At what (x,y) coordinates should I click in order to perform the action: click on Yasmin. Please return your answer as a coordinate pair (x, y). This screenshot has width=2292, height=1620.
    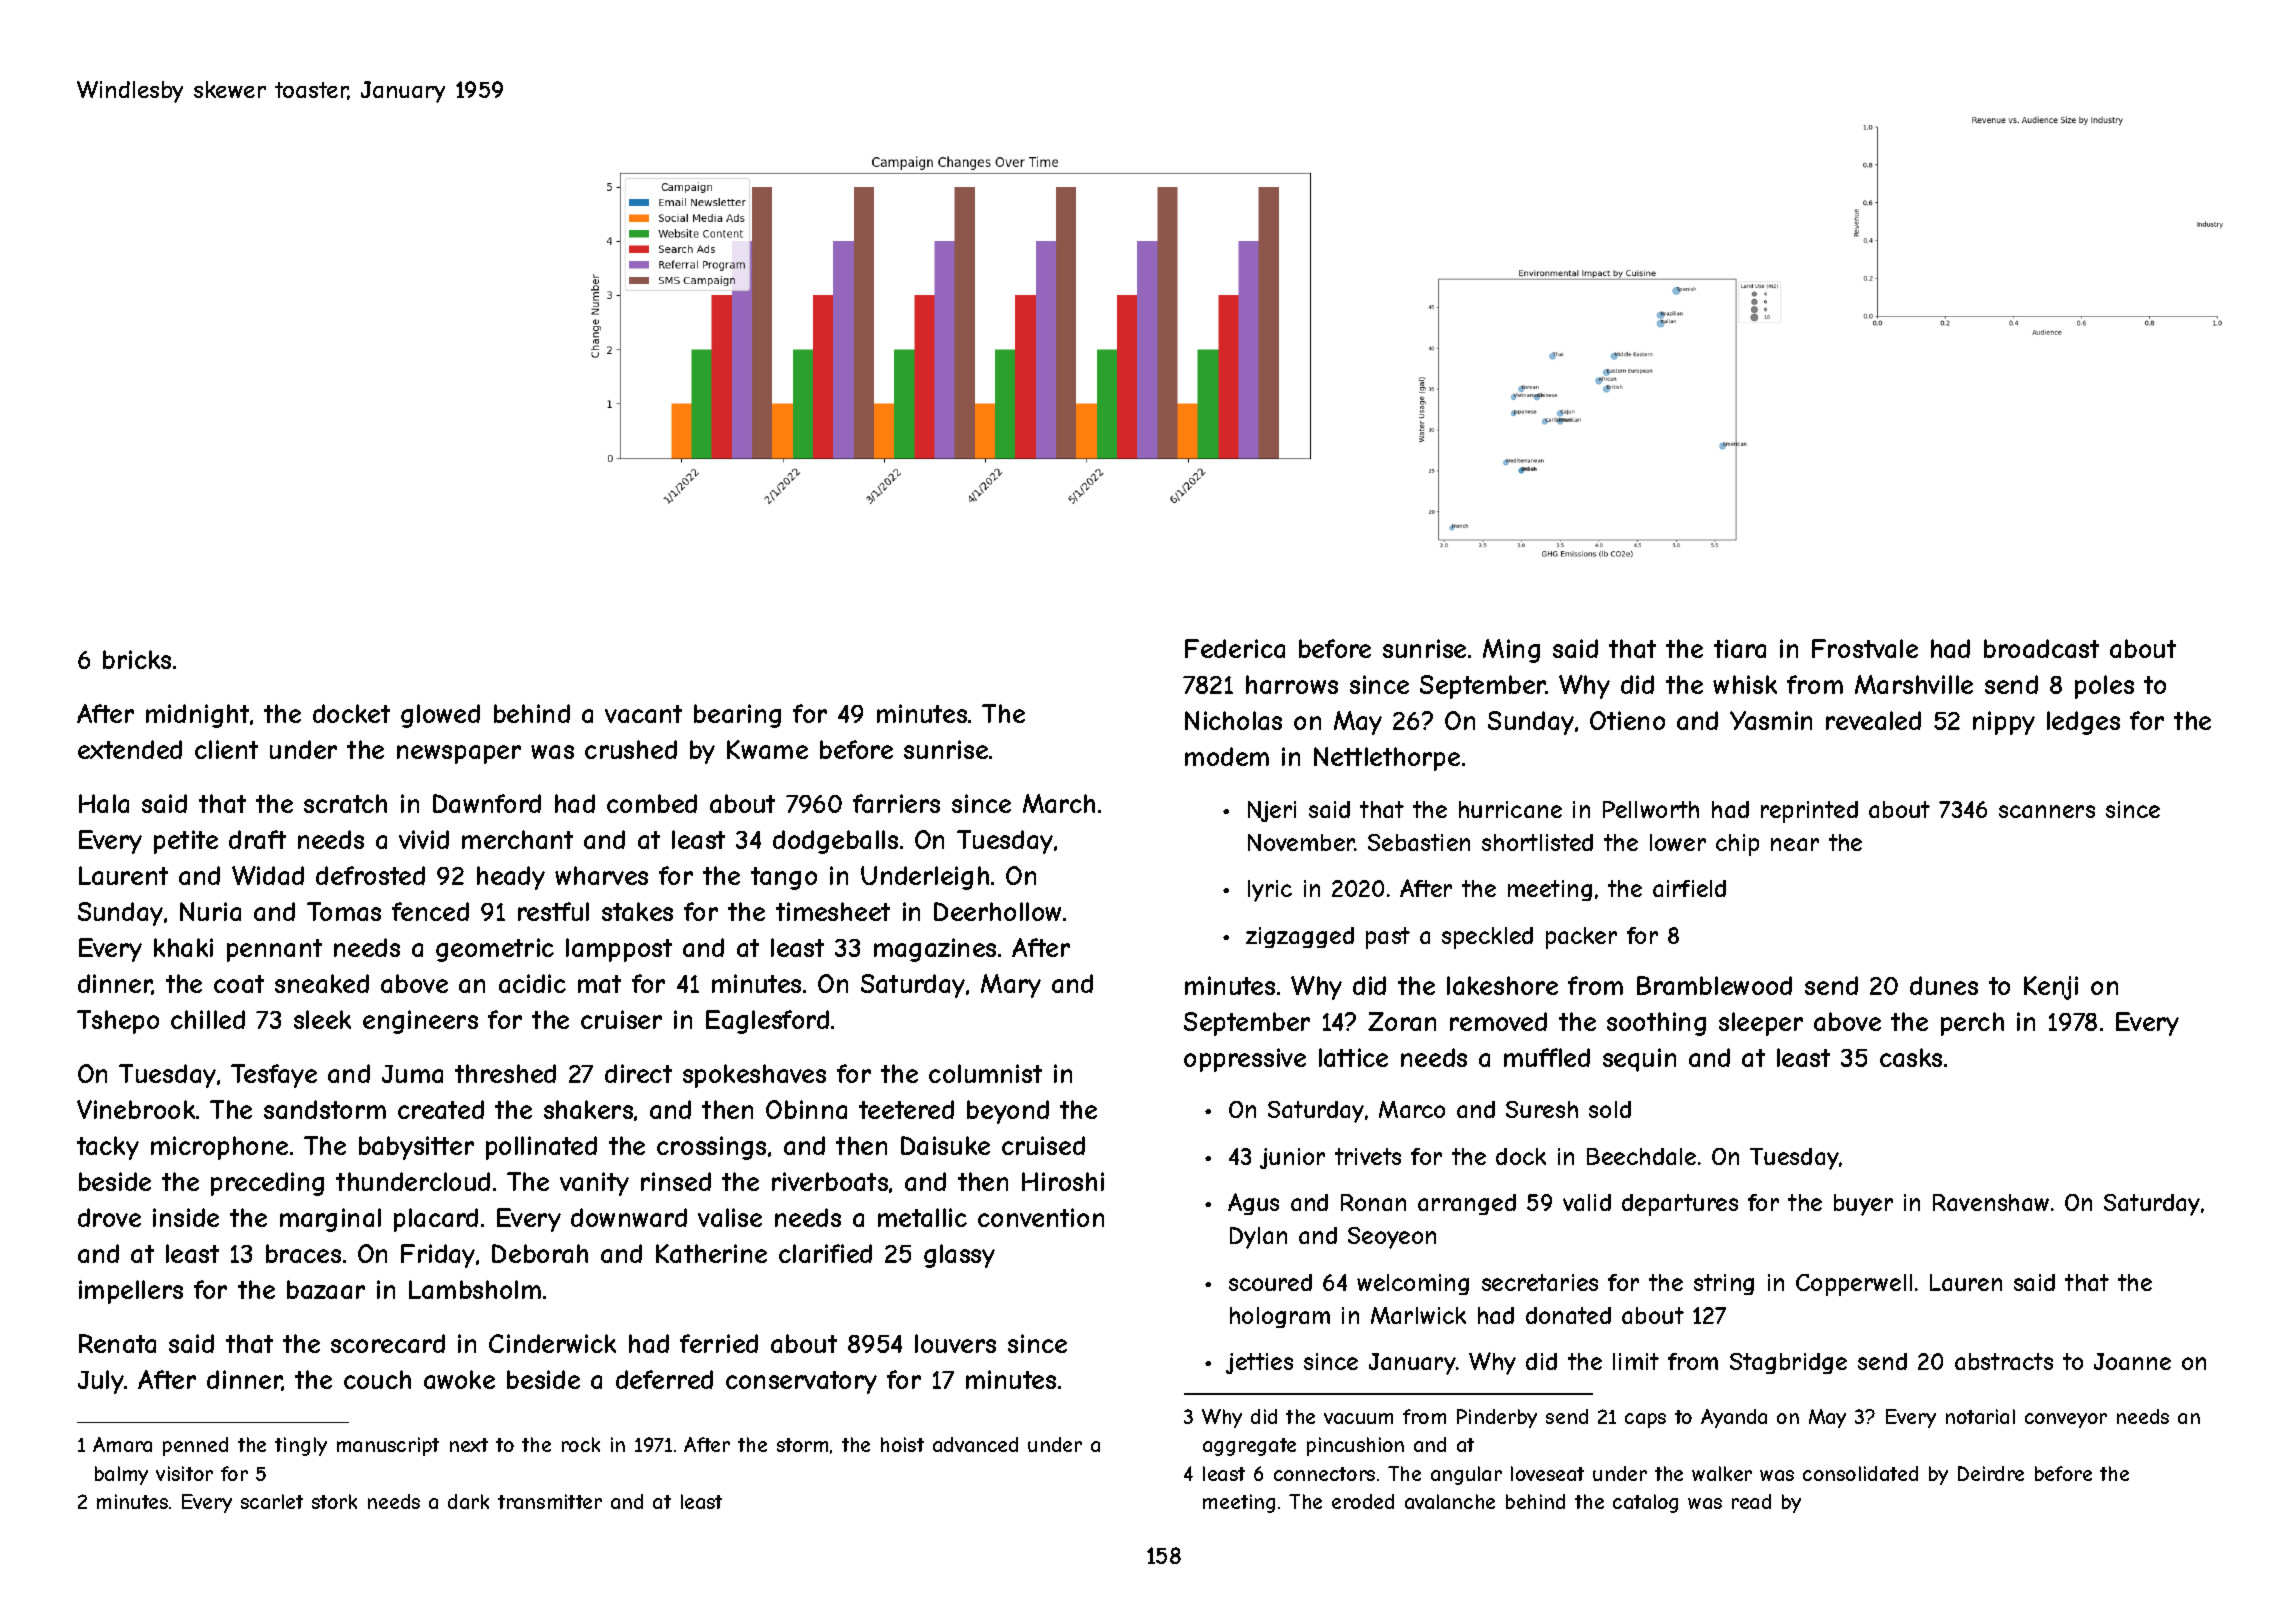
    Looking at the image, I should click on (1771, 720).
